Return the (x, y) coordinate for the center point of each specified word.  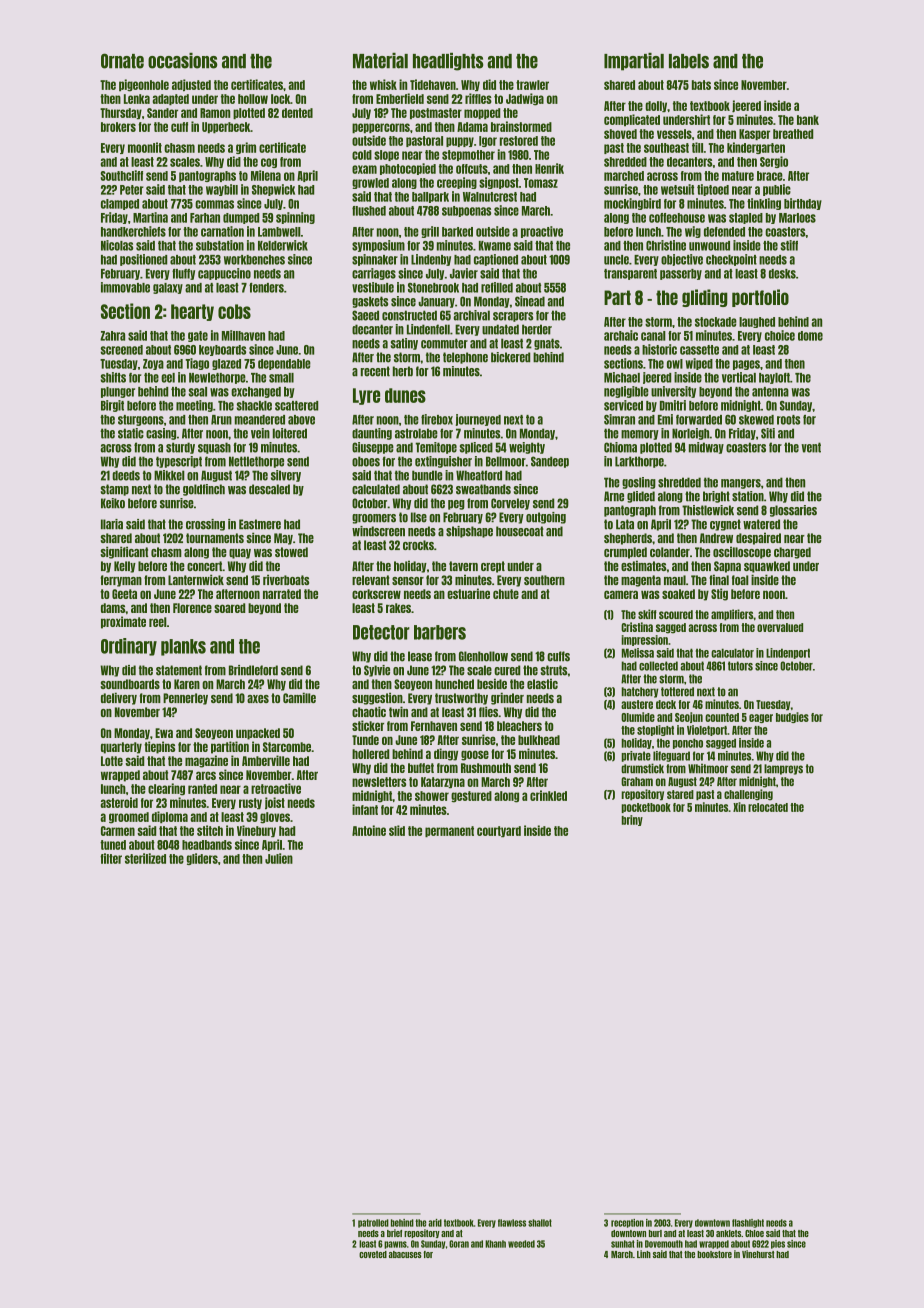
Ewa (164, 733)
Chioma (620, 447)
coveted (373, 1254)
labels (689, 61)
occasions (183, 61)
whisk (383, 84)
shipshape (469, 532)
